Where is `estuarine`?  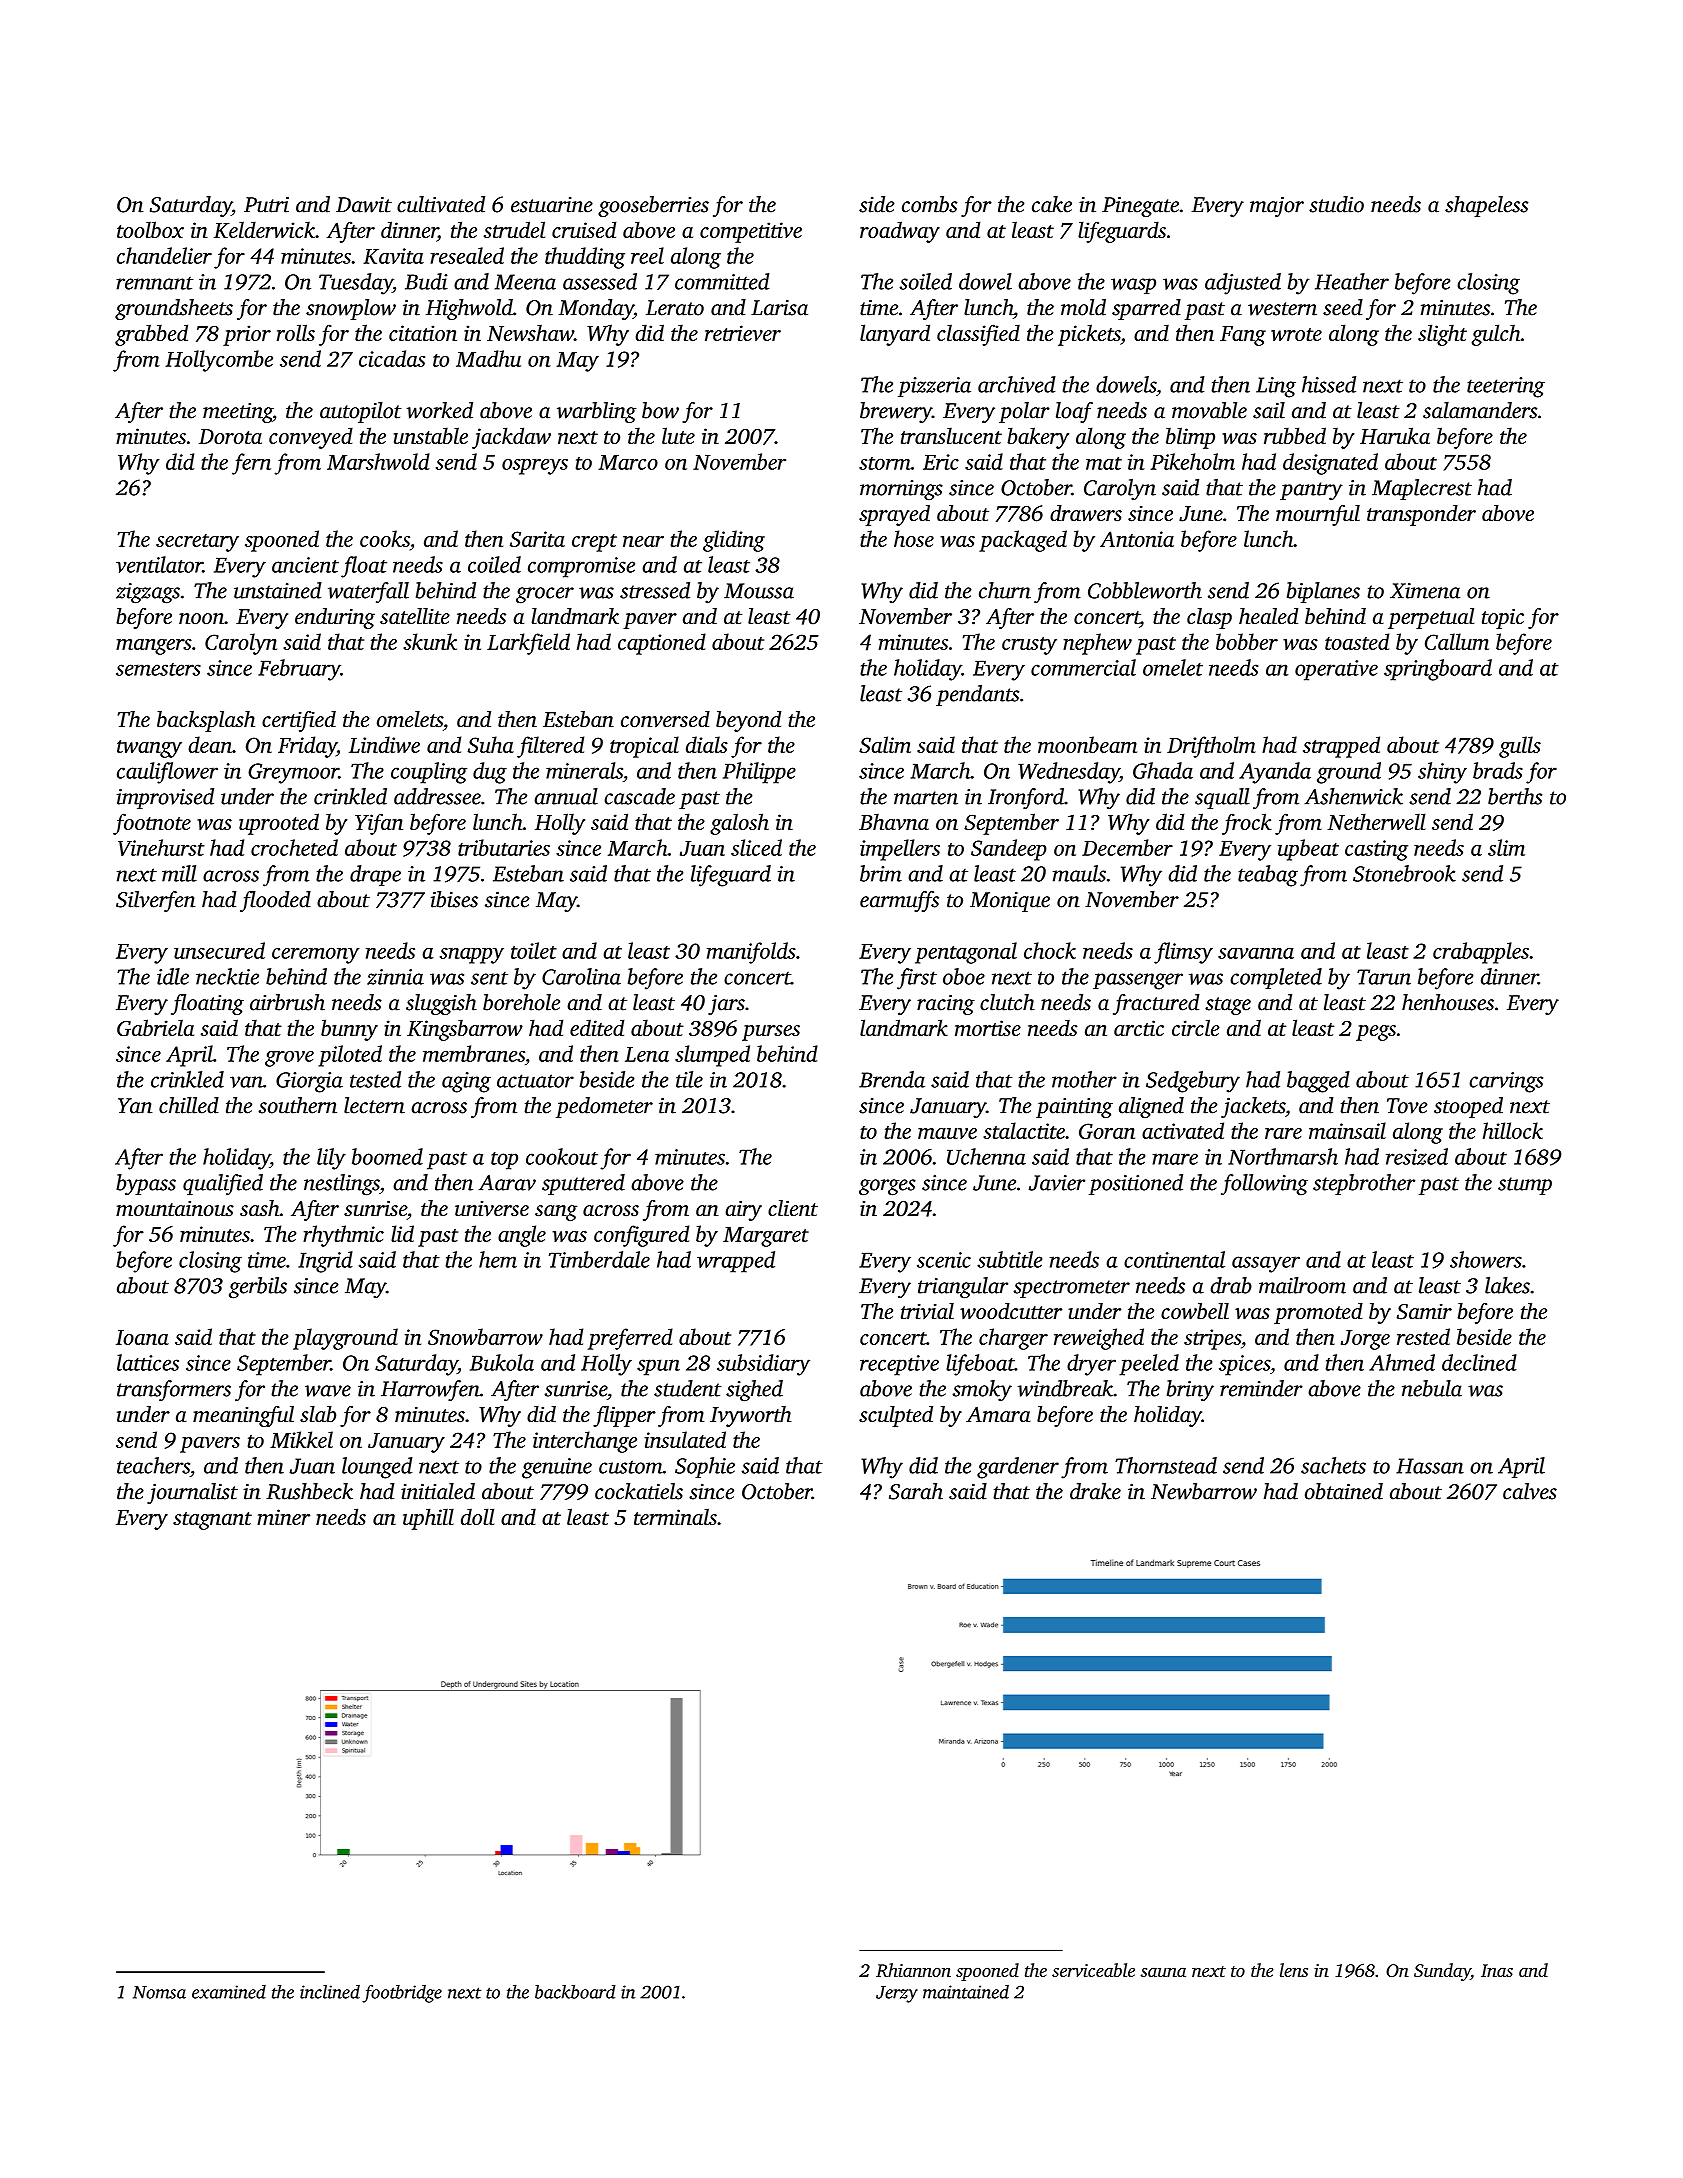
estuarine is located at coordinates (552, 205).
